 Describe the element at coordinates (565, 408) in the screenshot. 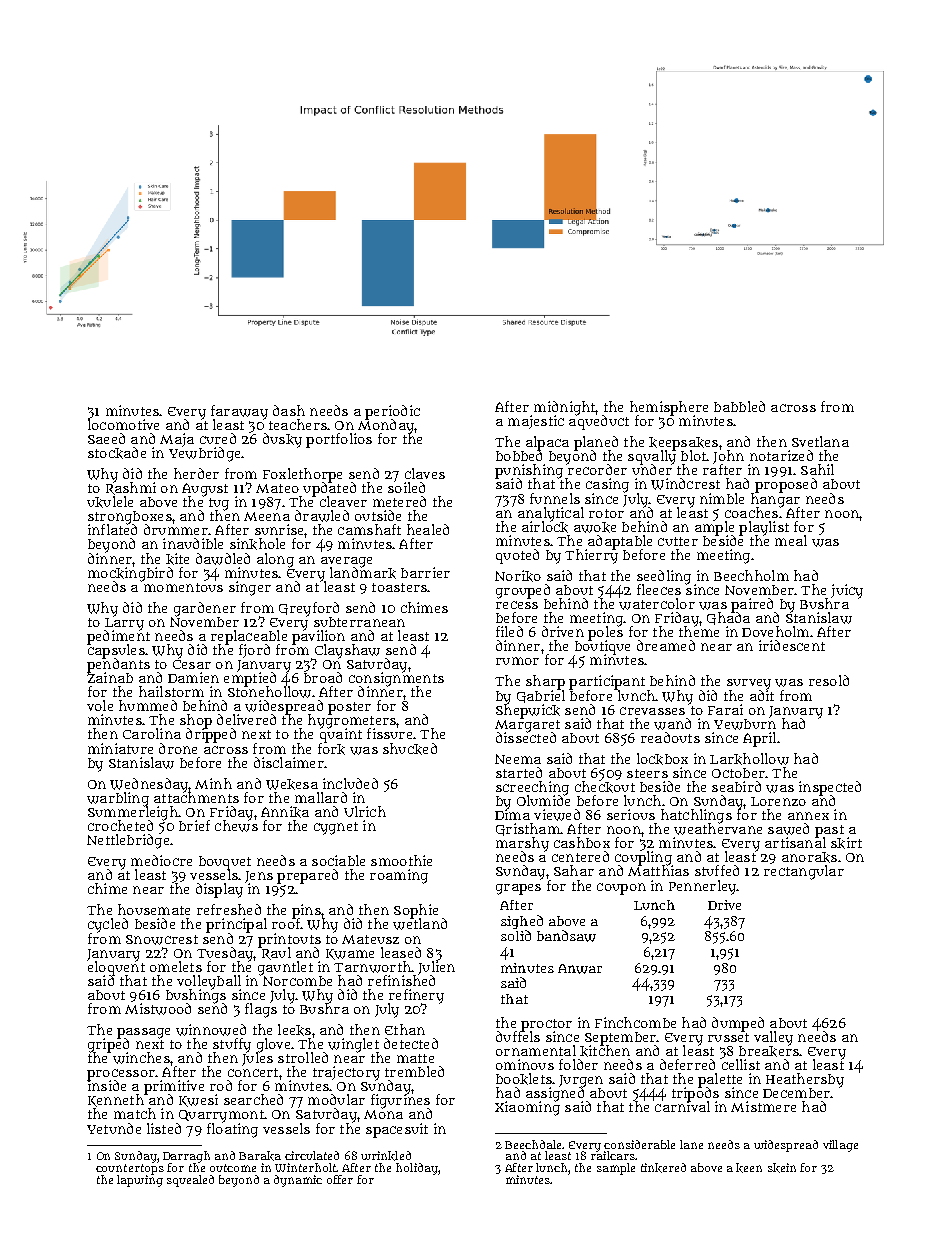

I see `midnight` at that location.
